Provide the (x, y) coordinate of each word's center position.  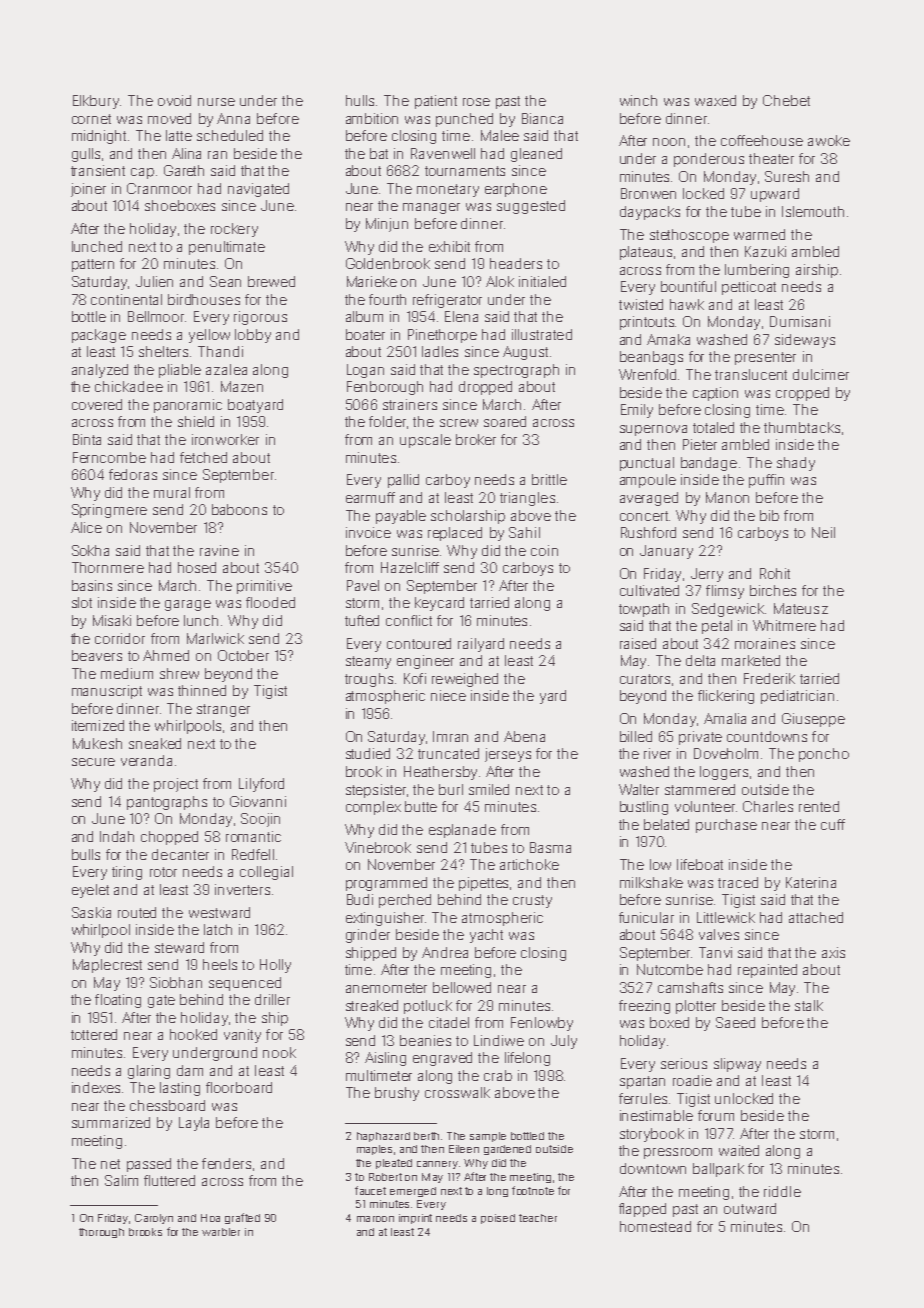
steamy (368, 662)
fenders (226, 1163)
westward (219, 912)
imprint (415, 1219)
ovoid (174, 100)
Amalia (725, 718)
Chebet (786, 100)
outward (750, 1208)
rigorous (260, 318)
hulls (360, 100)
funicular (646, 917)
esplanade (462, 831)
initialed (542, 281)
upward (775, 195)
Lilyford (261, 785)
